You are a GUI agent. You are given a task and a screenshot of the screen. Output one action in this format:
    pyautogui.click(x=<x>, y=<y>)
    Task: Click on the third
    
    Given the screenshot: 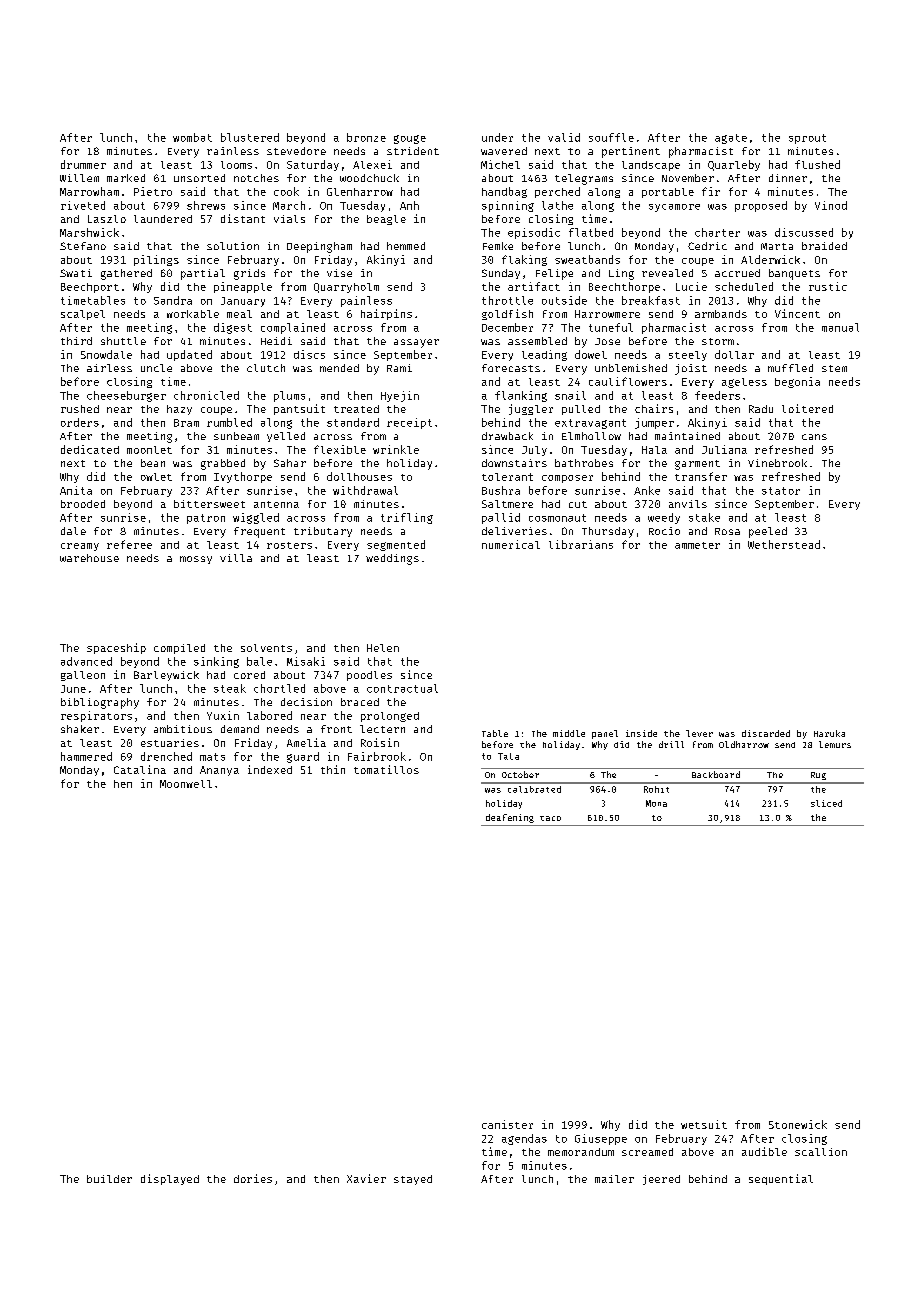 What is the action you would take?
    pyautogui.click(x=76, y=341)
